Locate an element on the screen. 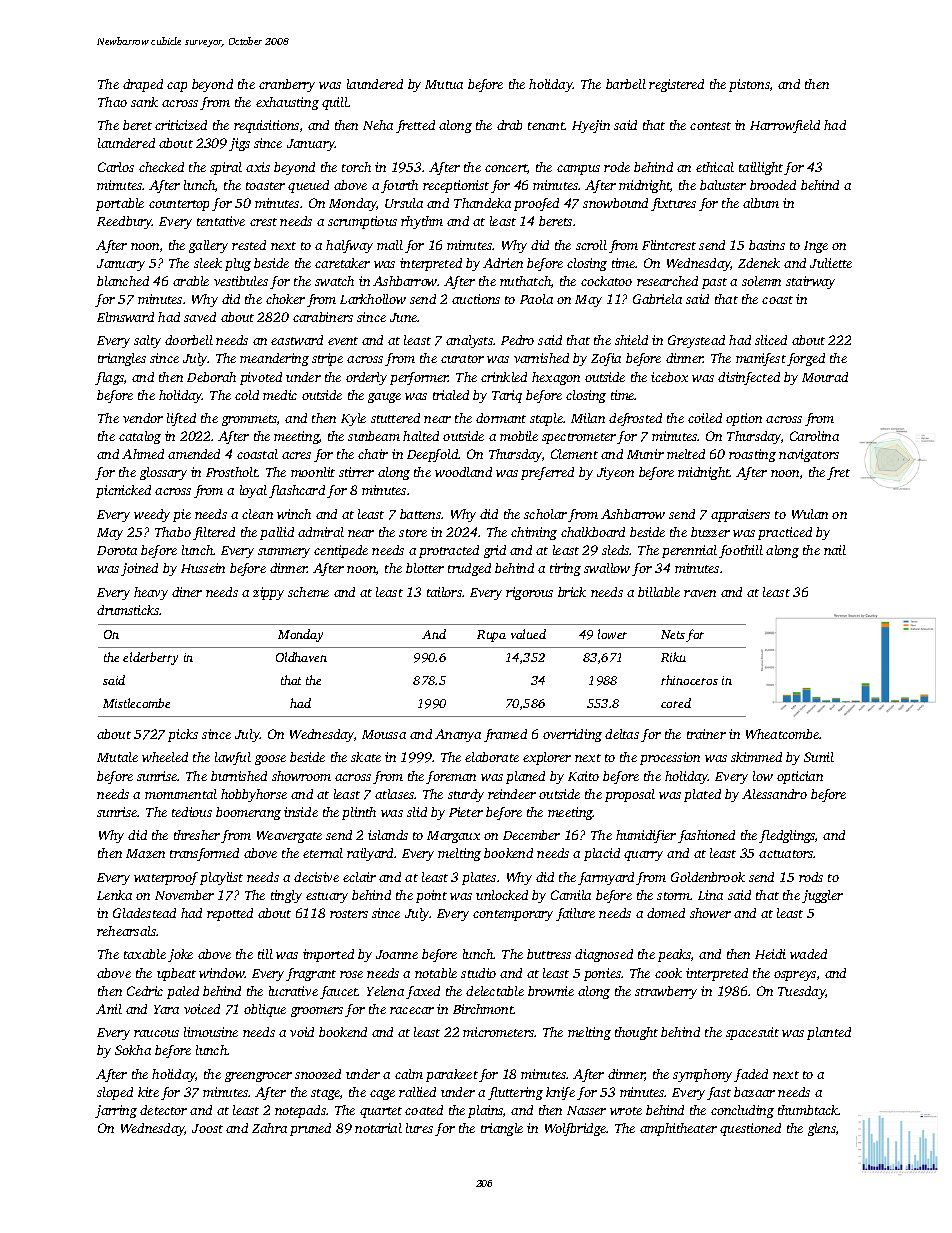  plates is located at coordinates (479, 878).
